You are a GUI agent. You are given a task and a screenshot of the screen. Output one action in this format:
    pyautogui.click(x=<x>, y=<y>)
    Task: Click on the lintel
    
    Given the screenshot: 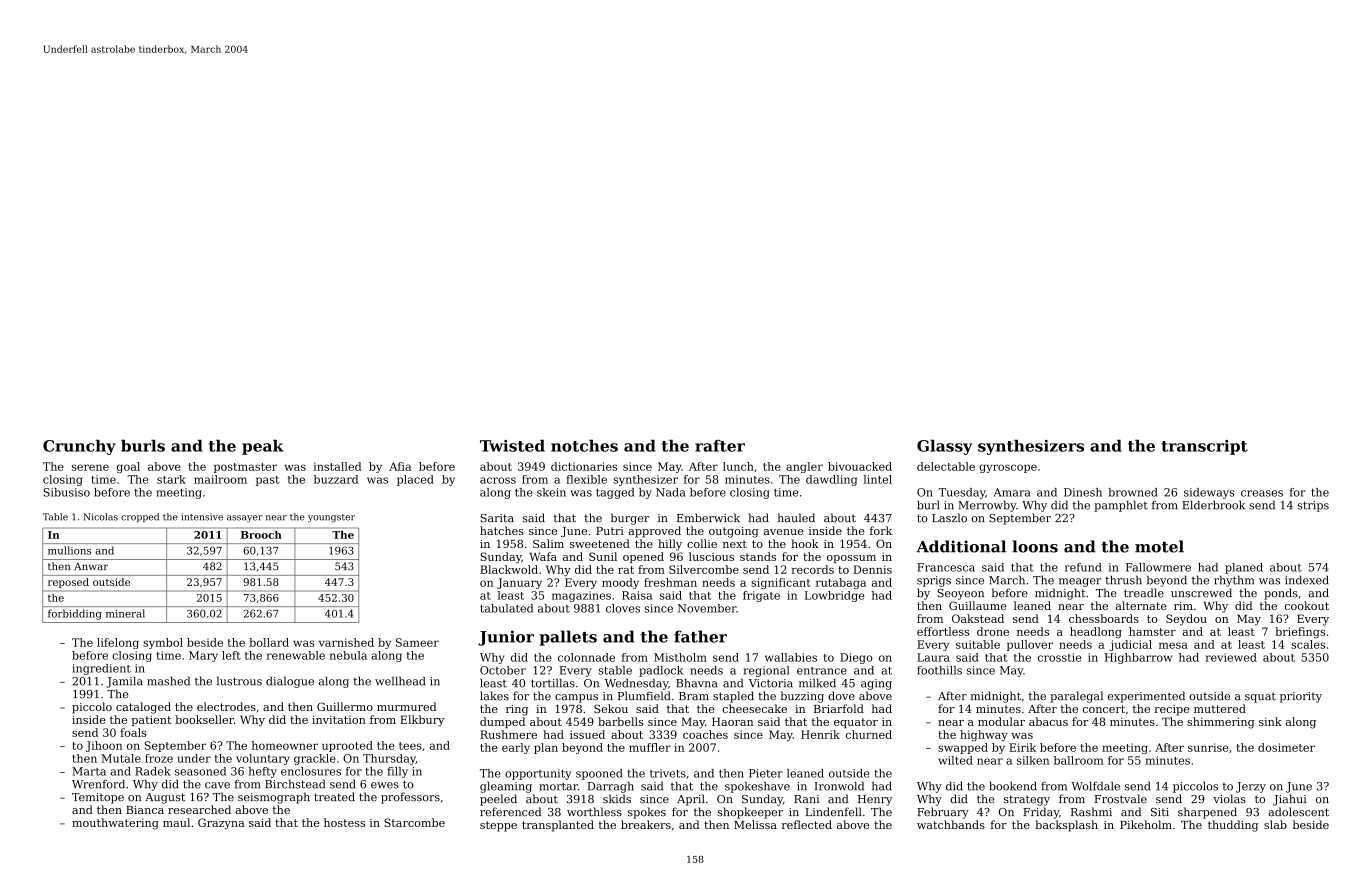 What is the action you would take?
    pyautogui.click(x=878, y=479)
